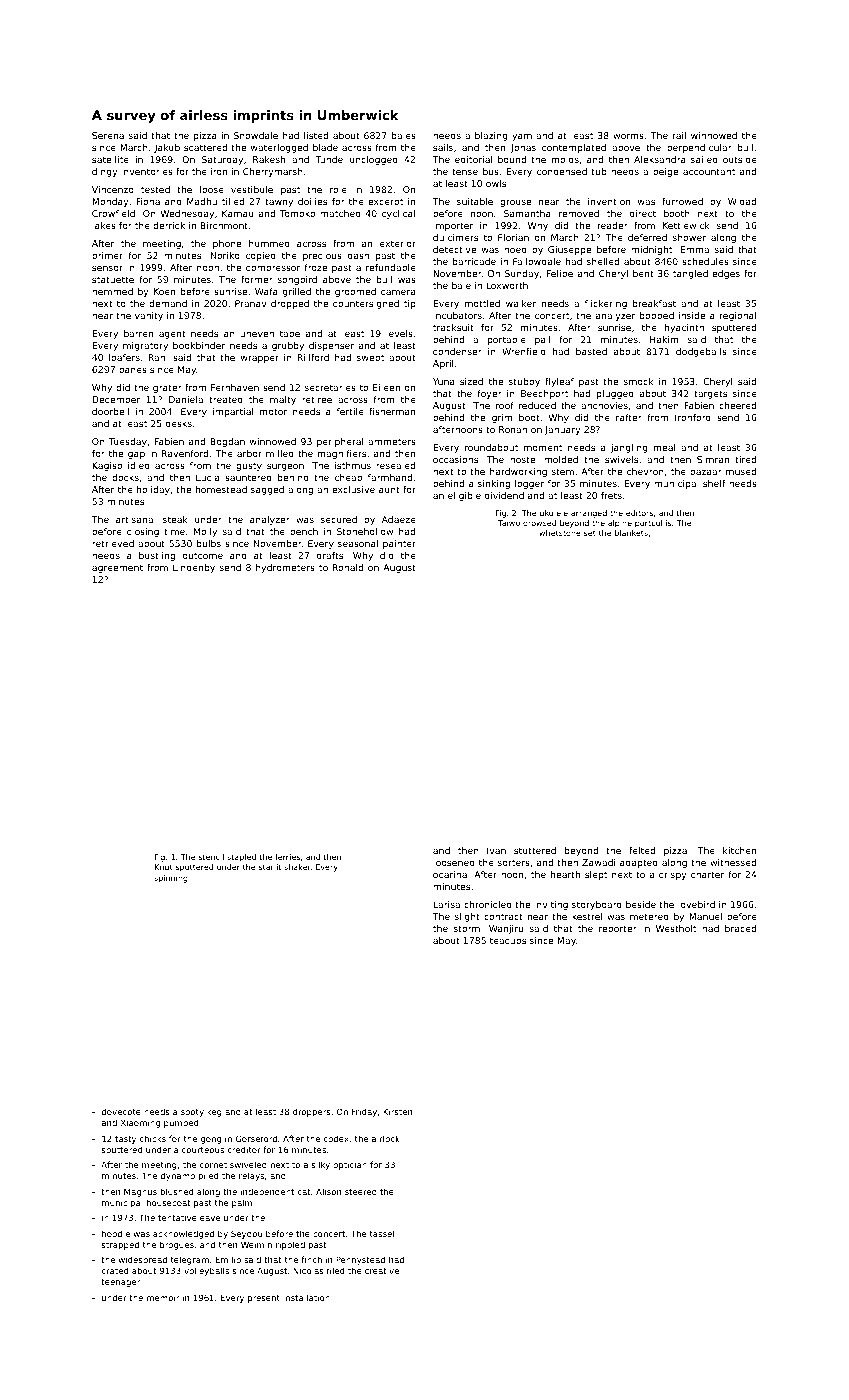 This image has height=1400, width=849. What do you see at coordinates (353, 489) in the image?
I see `exclusive` at bounding box center [353, 489].
